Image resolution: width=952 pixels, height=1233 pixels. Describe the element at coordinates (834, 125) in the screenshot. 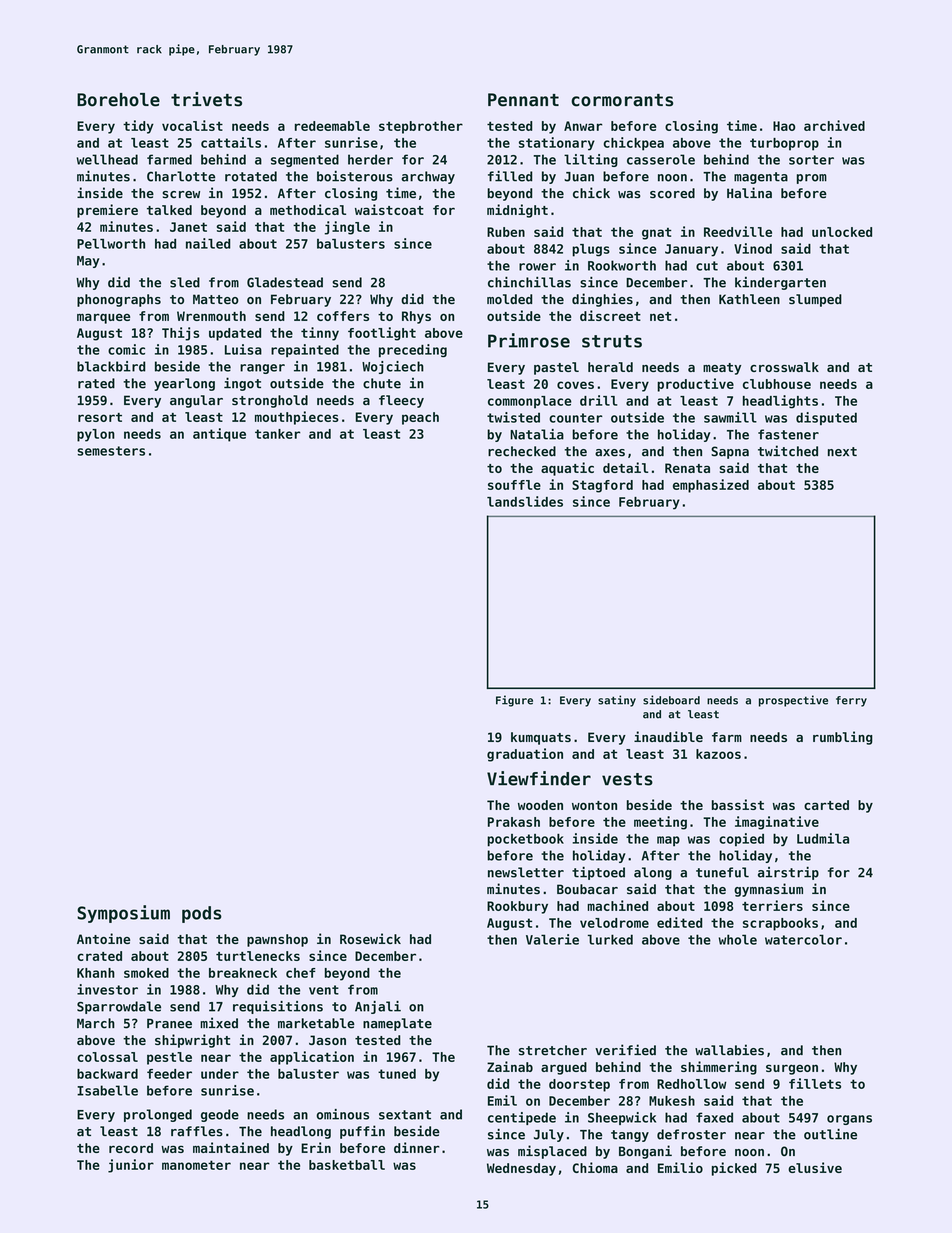

I see `archived` at that location.
